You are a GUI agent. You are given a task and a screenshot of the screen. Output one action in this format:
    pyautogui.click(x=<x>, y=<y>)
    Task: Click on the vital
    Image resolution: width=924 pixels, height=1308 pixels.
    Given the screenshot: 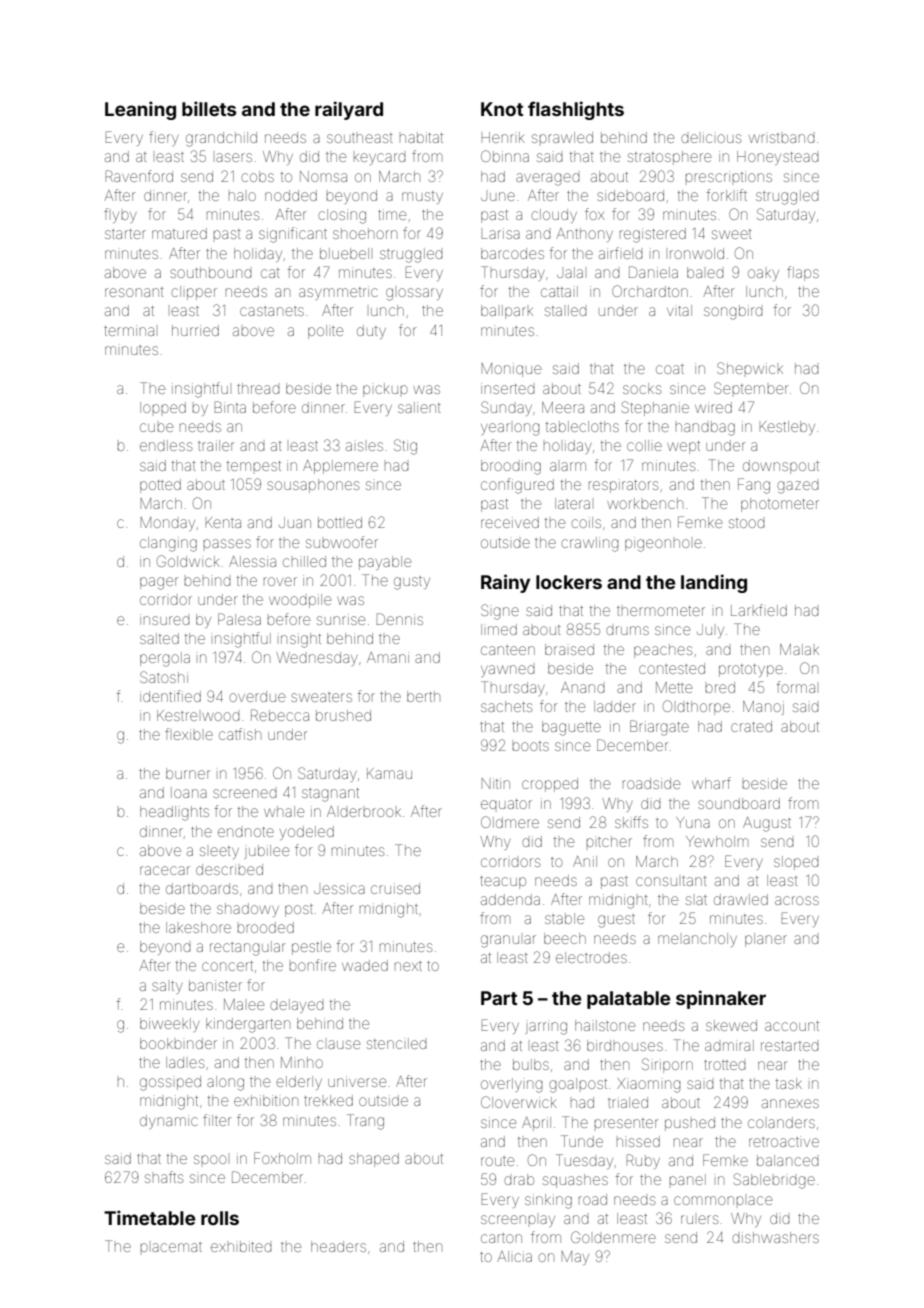 What is the action you would take?
    pyautogui.click(x=679, y=310)
